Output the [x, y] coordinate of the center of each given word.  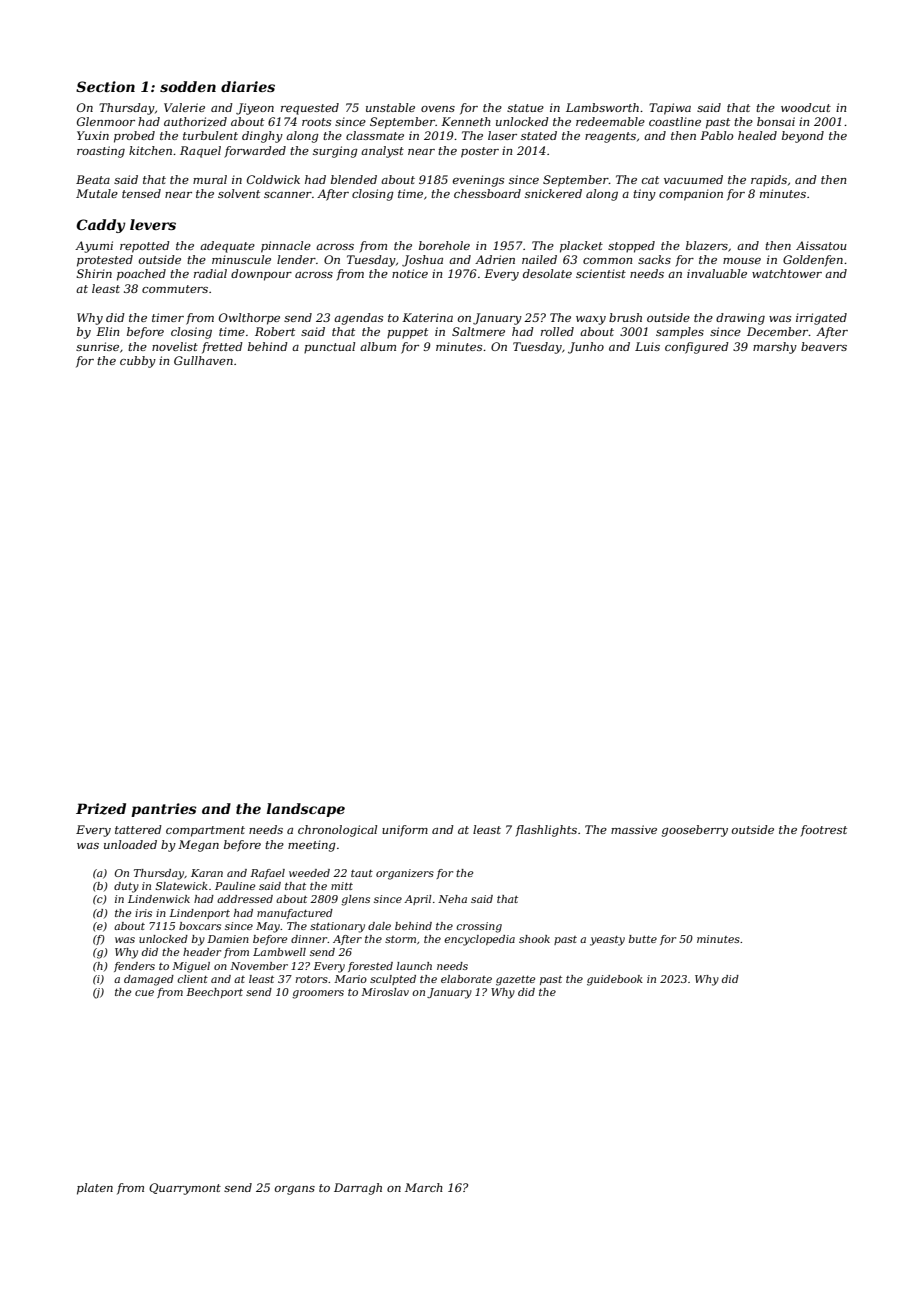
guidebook [615, 980]
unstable [390, 107]
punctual [329, 348]
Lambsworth [602, 107]
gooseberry [695, 831]
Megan [198, 846]
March [424, 1187]
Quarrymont [185, 1189]
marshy [775, 348]
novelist [175, 346]
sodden [188, 86]
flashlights [546, 831]
